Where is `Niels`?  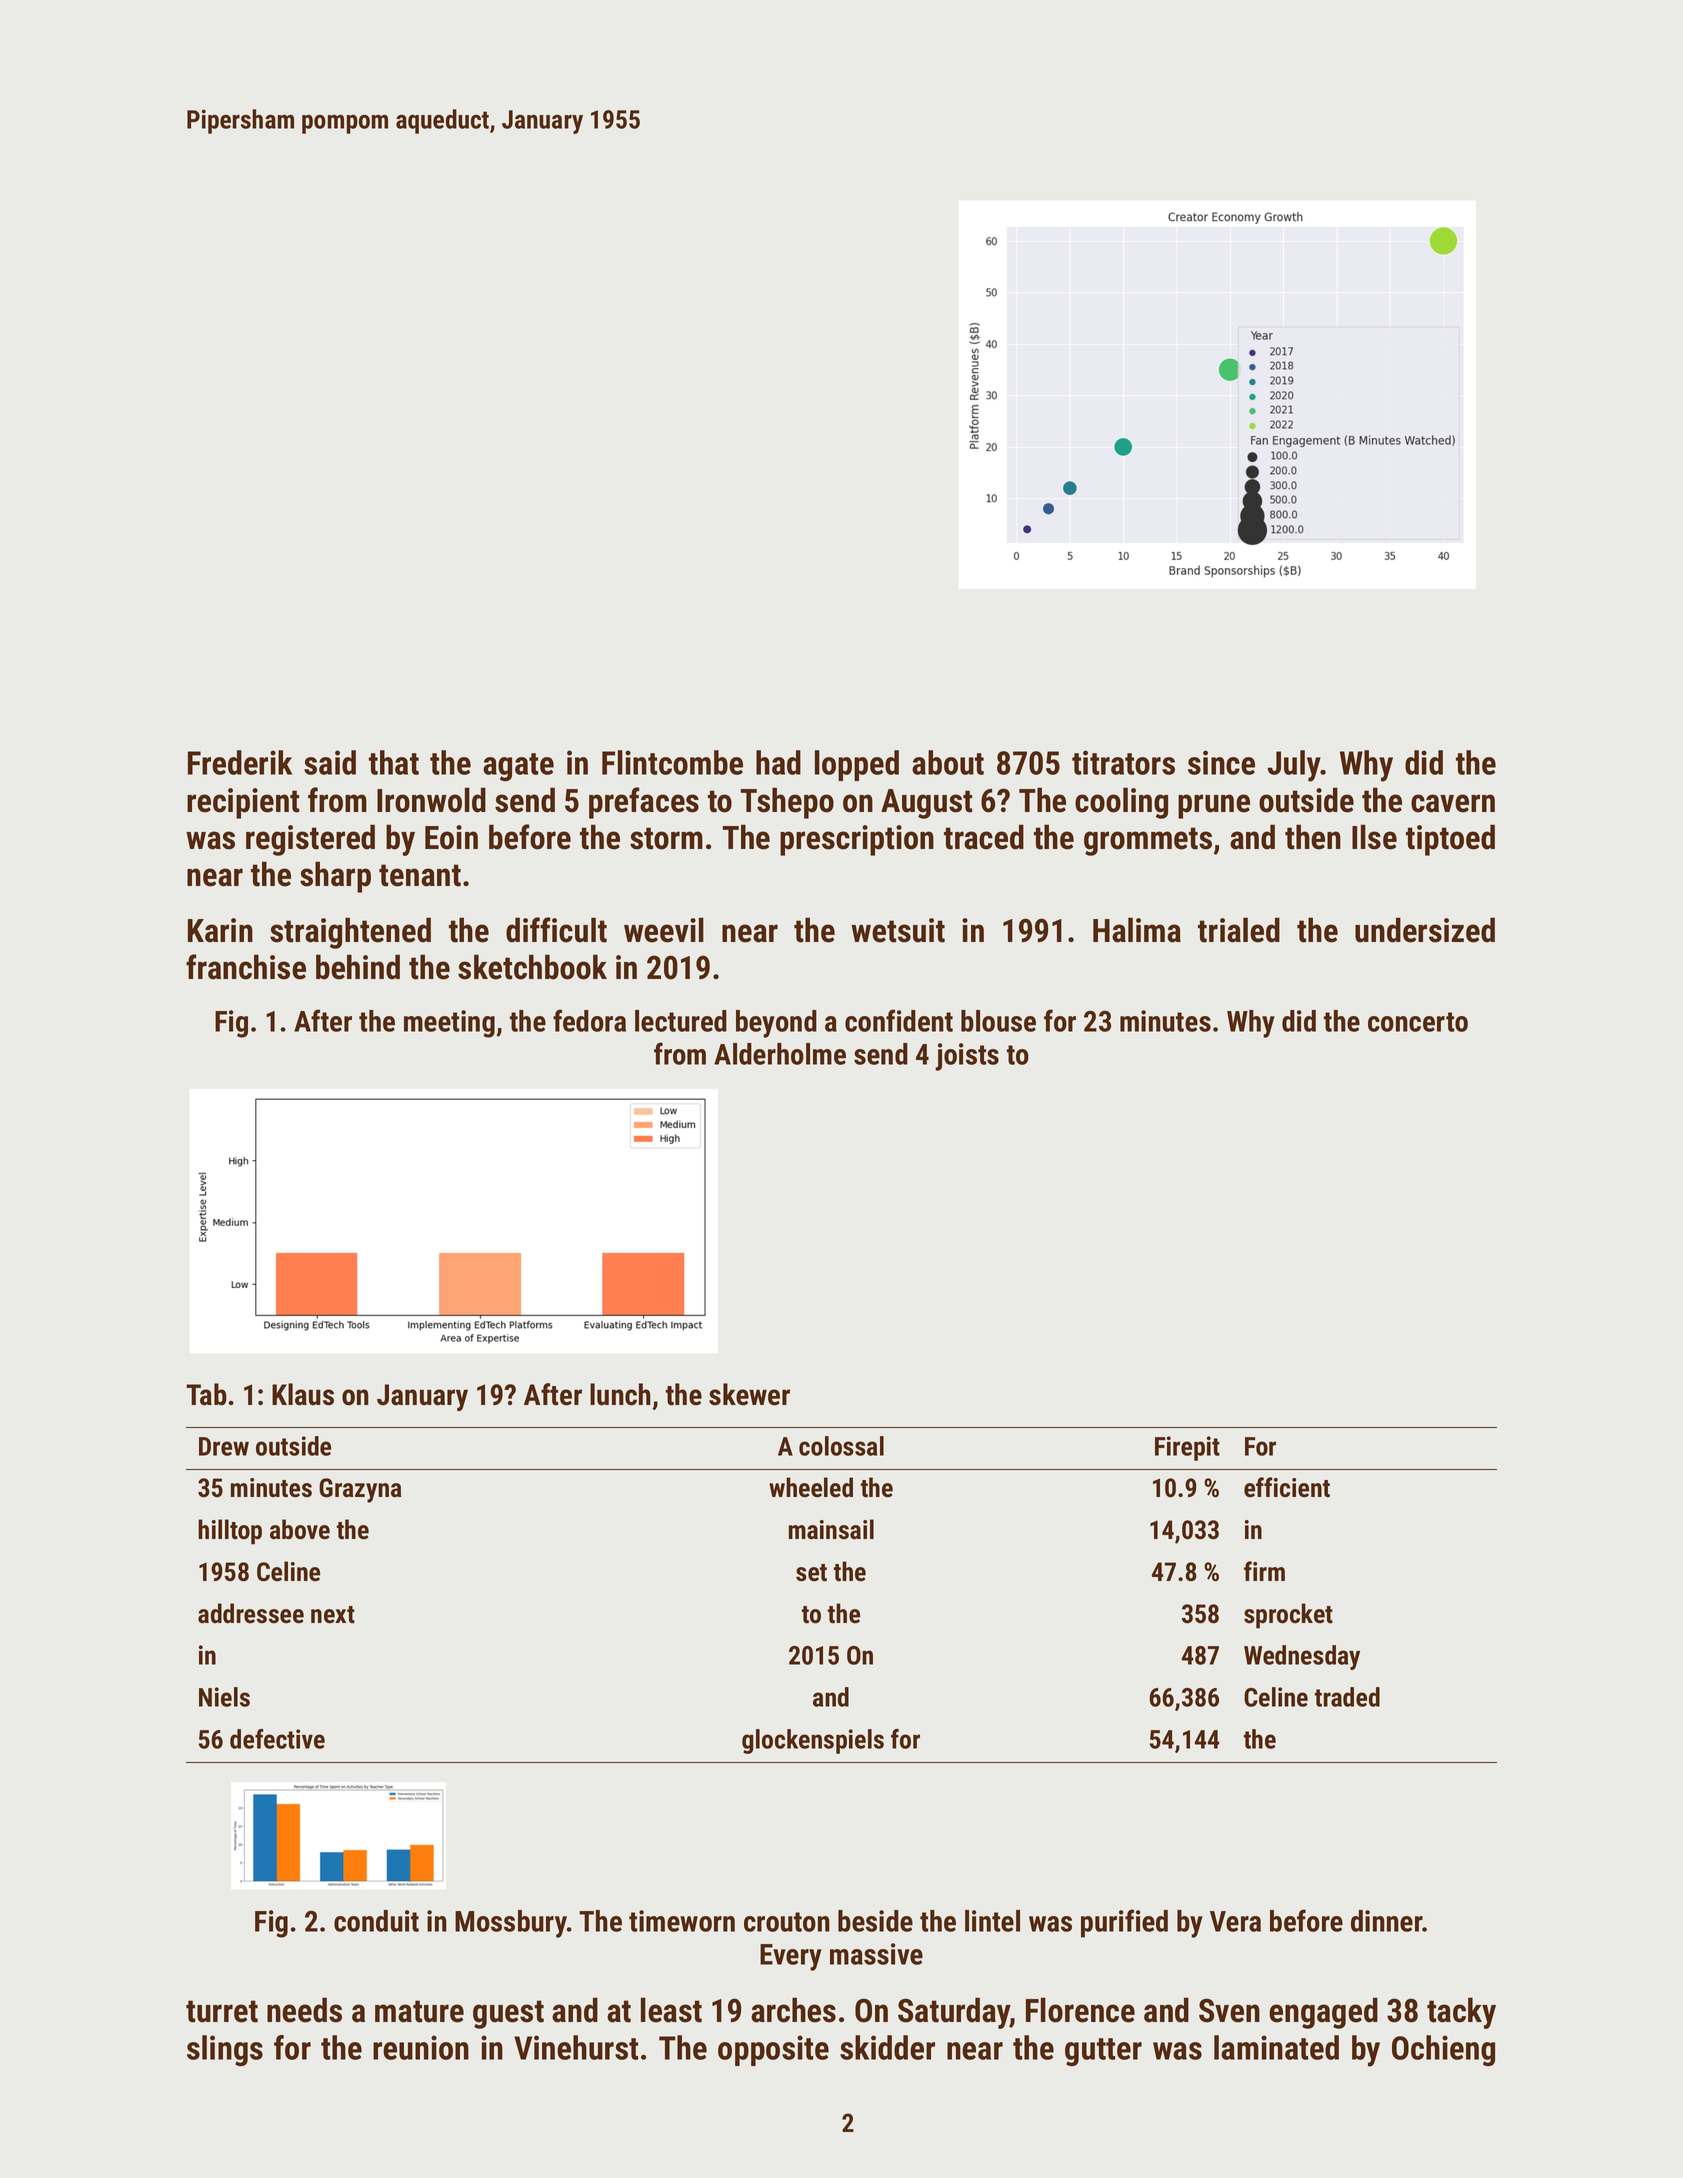
Niels is located at coordinates (224, 1697).
